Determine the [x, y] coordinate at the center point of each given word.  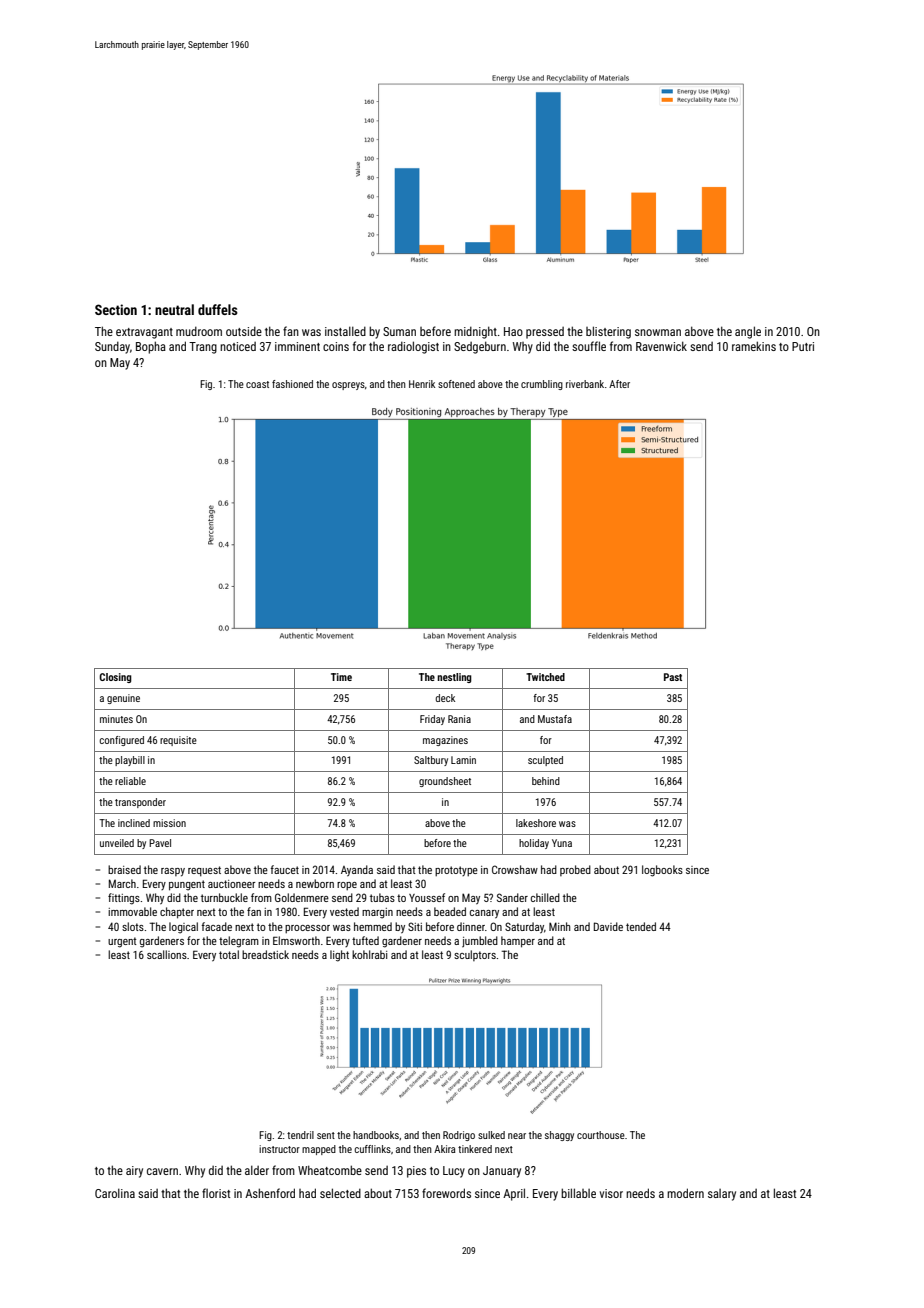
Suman [399, 331]
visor [611, 1193]
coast [257, 384]
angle [748, 332]
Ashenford [270, 1193]
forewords [446, 1193]
